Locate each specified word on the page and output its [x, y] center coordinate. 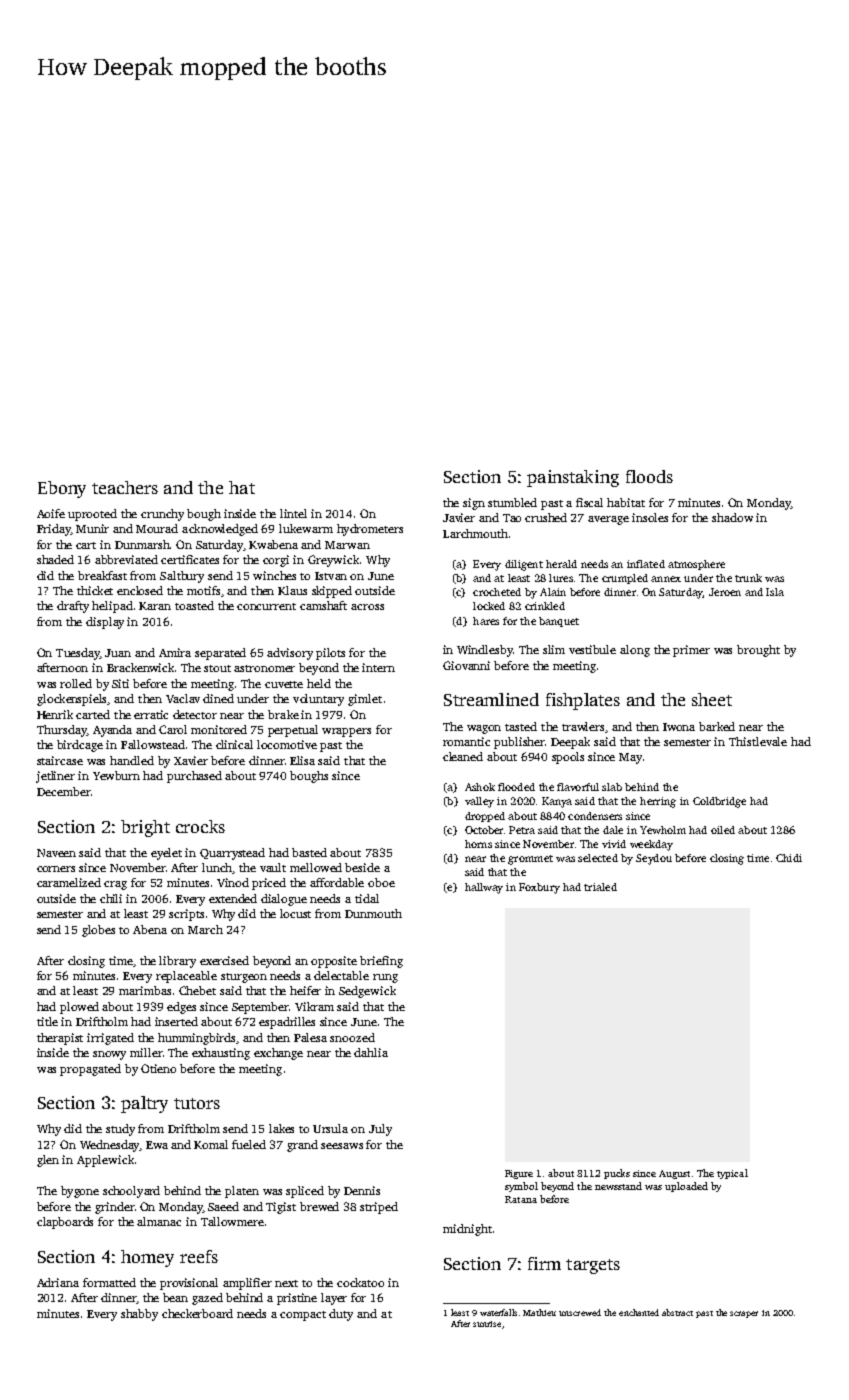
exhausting [221, 1054]
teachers [125, 487]
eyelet [166, 854]
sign [474, 504]
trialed [600, 887]
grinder [114, 1208]
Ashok [480, 787]
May [630, 758]
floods [649, 476]
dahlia [371, 1052]
